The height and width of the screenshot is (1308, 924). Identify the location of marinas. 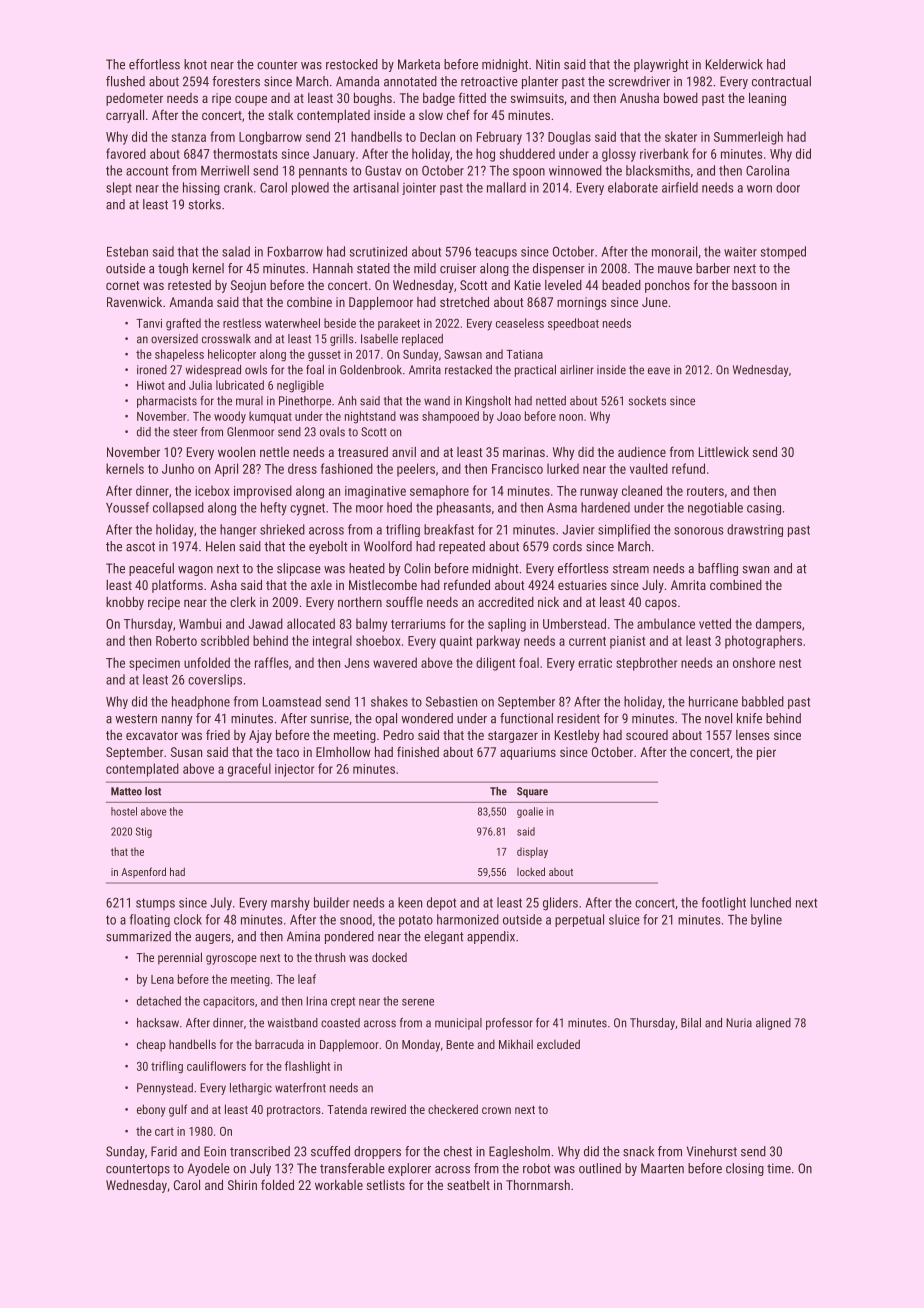
(524, 452).
